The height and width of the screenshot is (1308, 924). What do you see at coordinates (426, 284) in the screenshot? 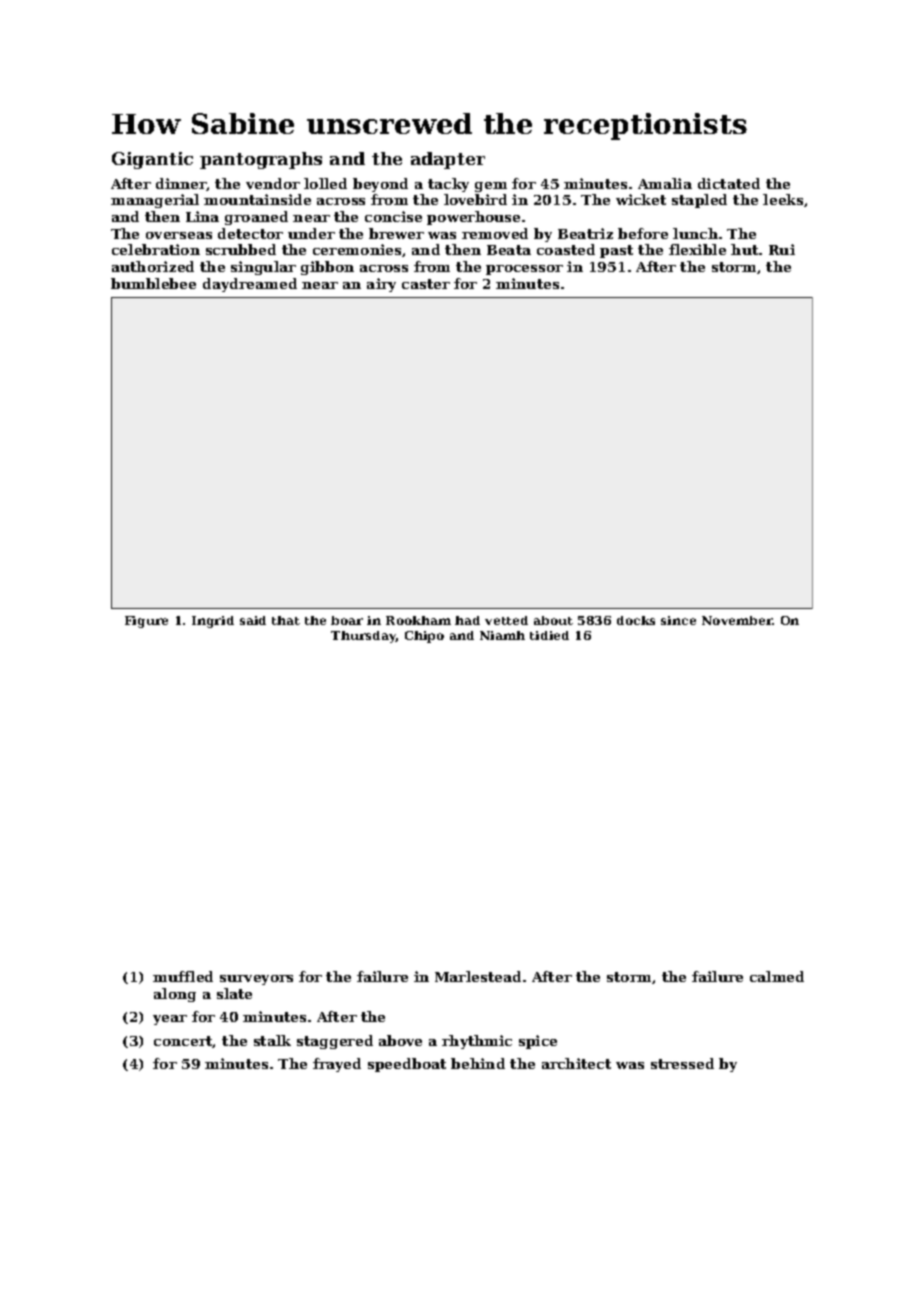
I see `caster` at bounding box center [426, 284].
